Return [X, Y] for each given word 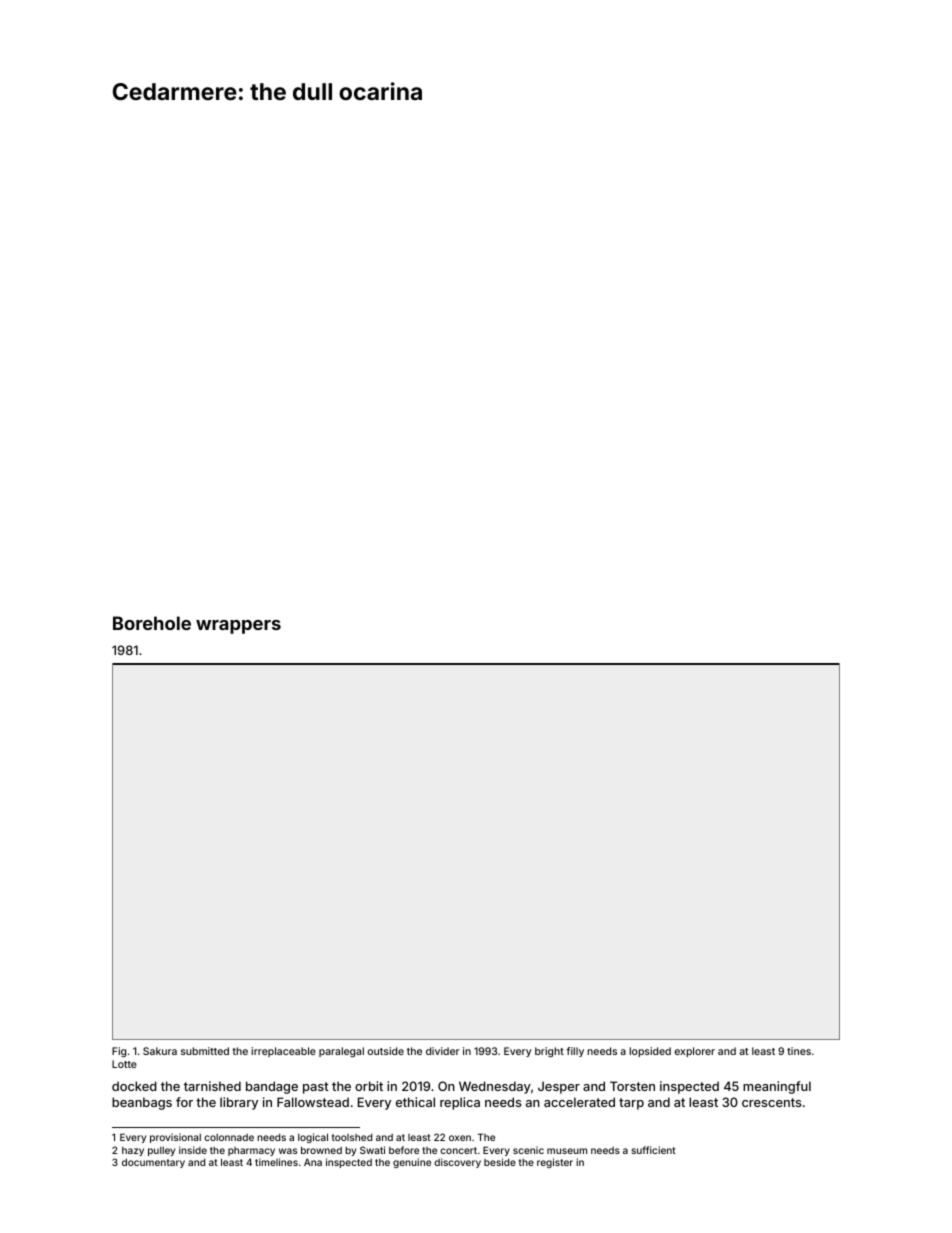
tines [799, 1051]
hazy [133, 1151]
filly [575, 1052]
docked [134, 1086]
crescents [771, 1102]
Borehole [152, 623]
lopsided [650, 1052]
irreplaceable [283, 1052]
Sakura [160, 1051]
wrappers [238, 627]
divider [442, 1051]
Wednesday [495, 1087]
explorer [695, 1052]
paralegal [341, 1052]
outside [386, 1051]
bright [549, 1052]
